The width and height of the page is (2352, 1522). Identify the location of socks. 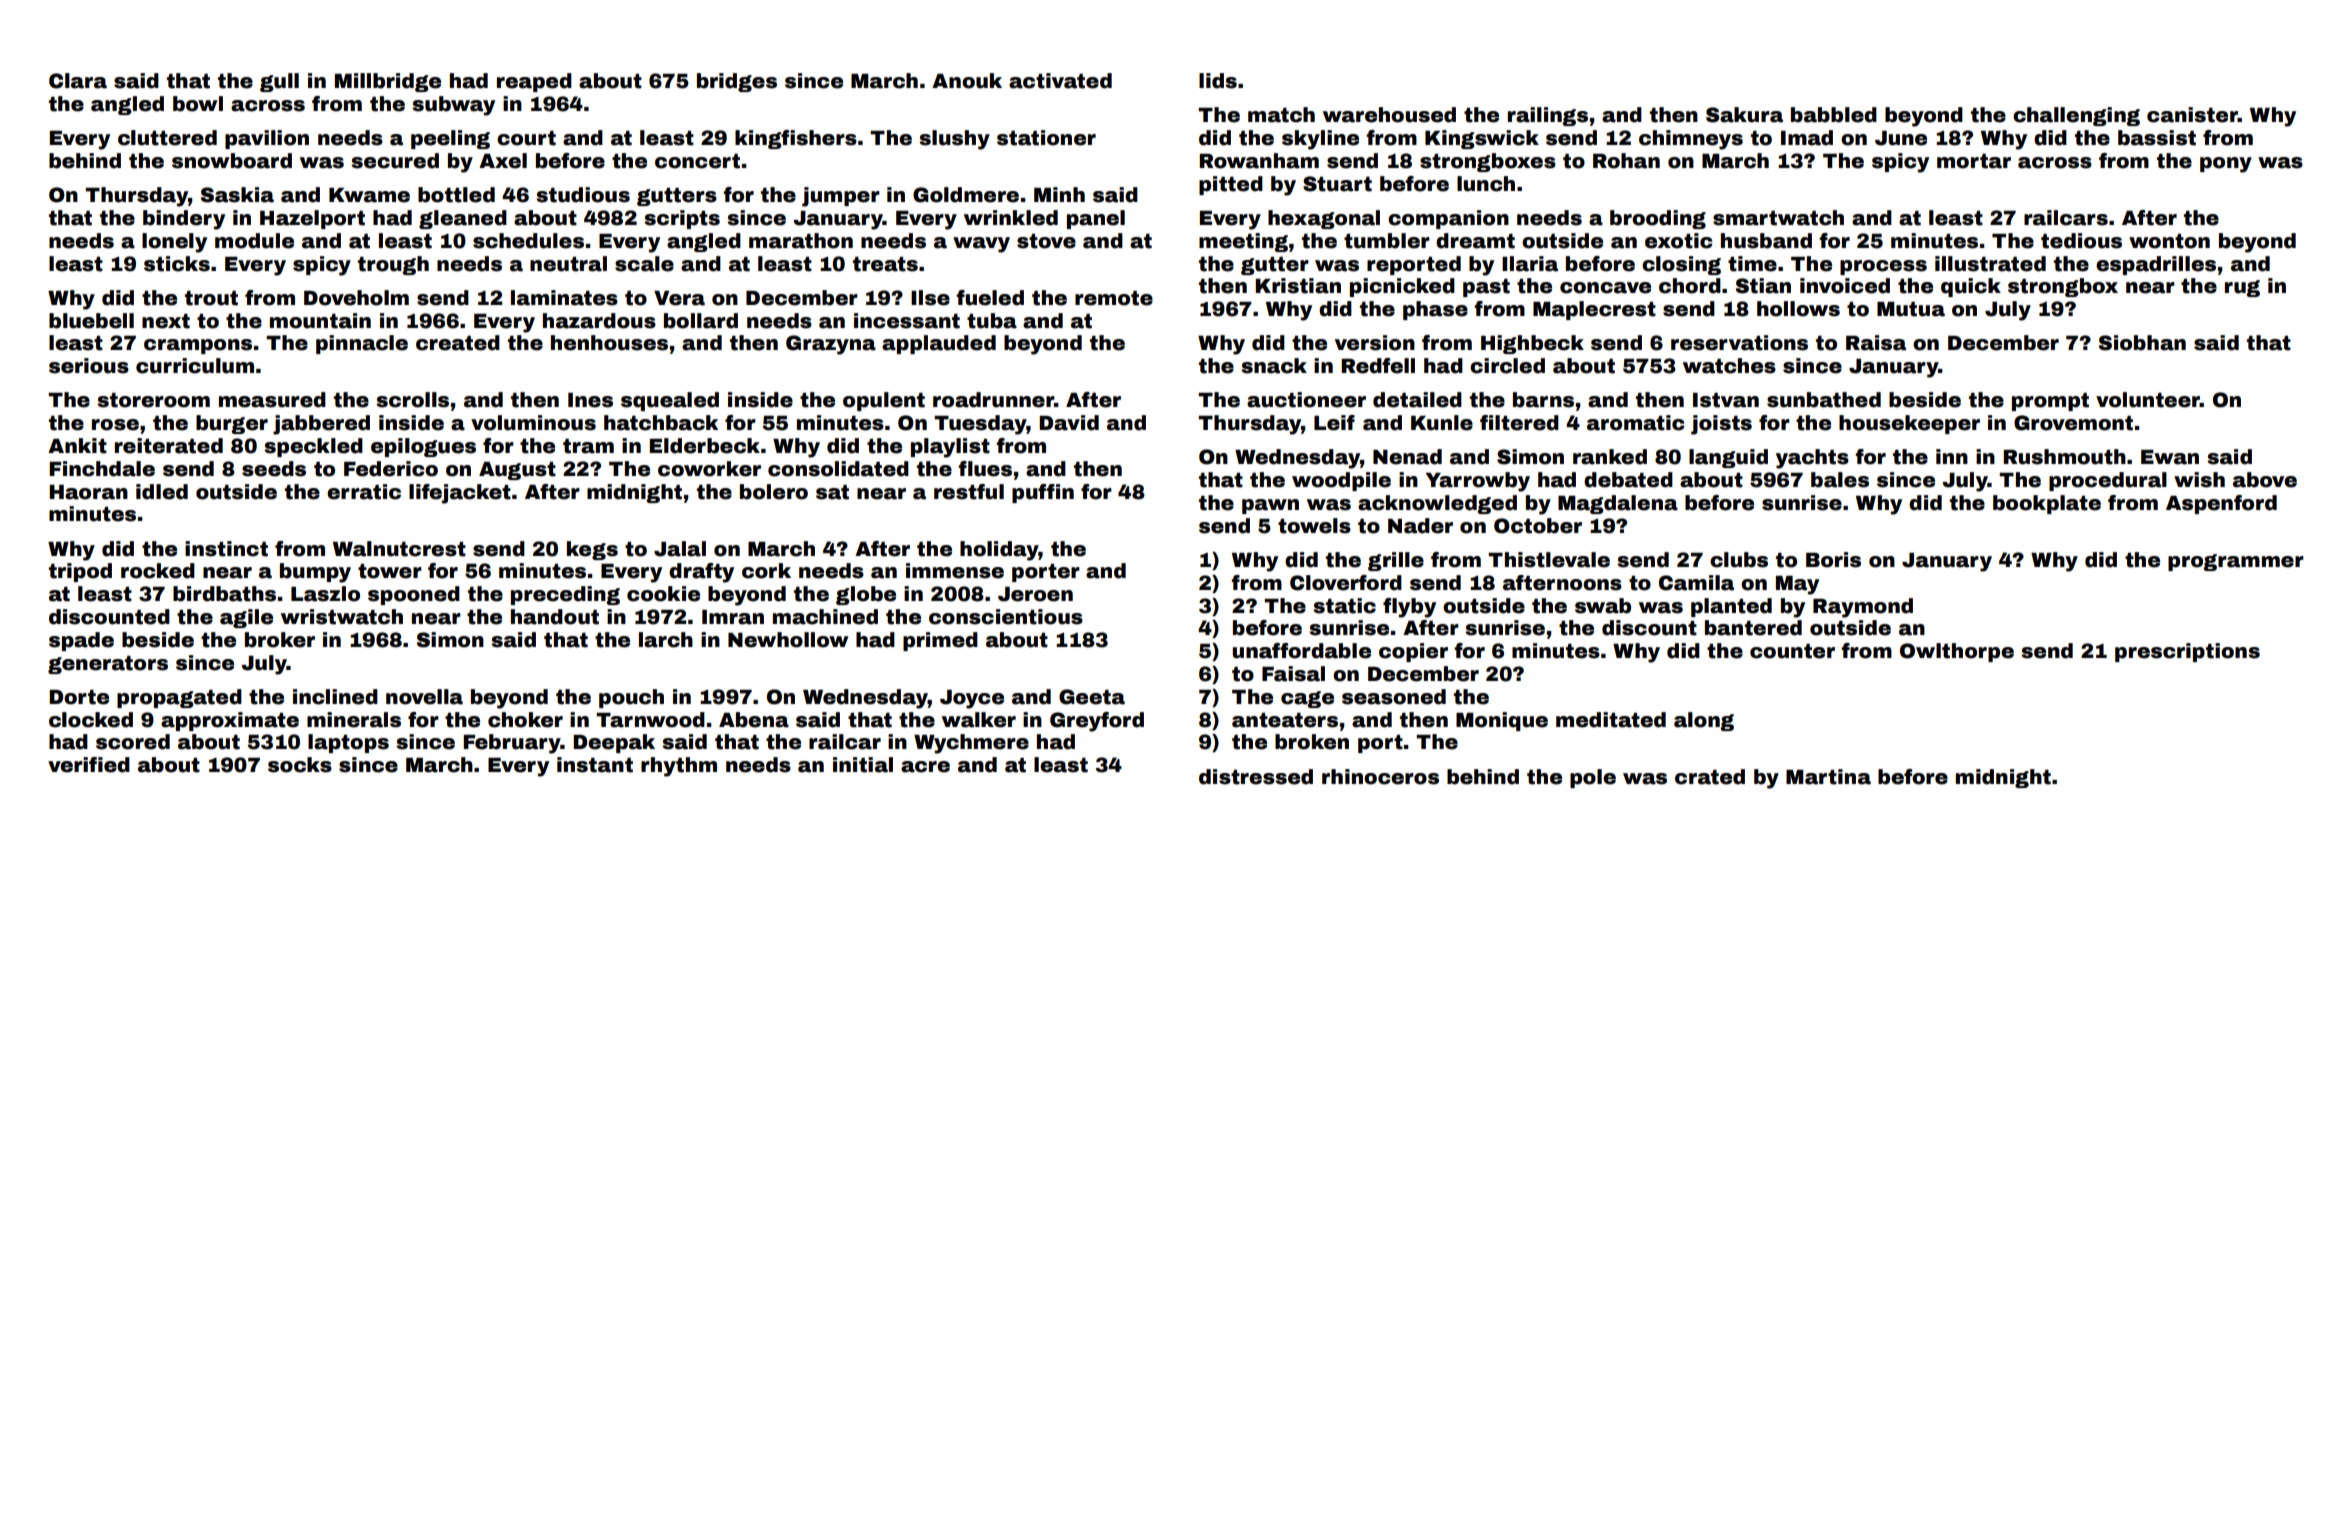
(300, 765).
